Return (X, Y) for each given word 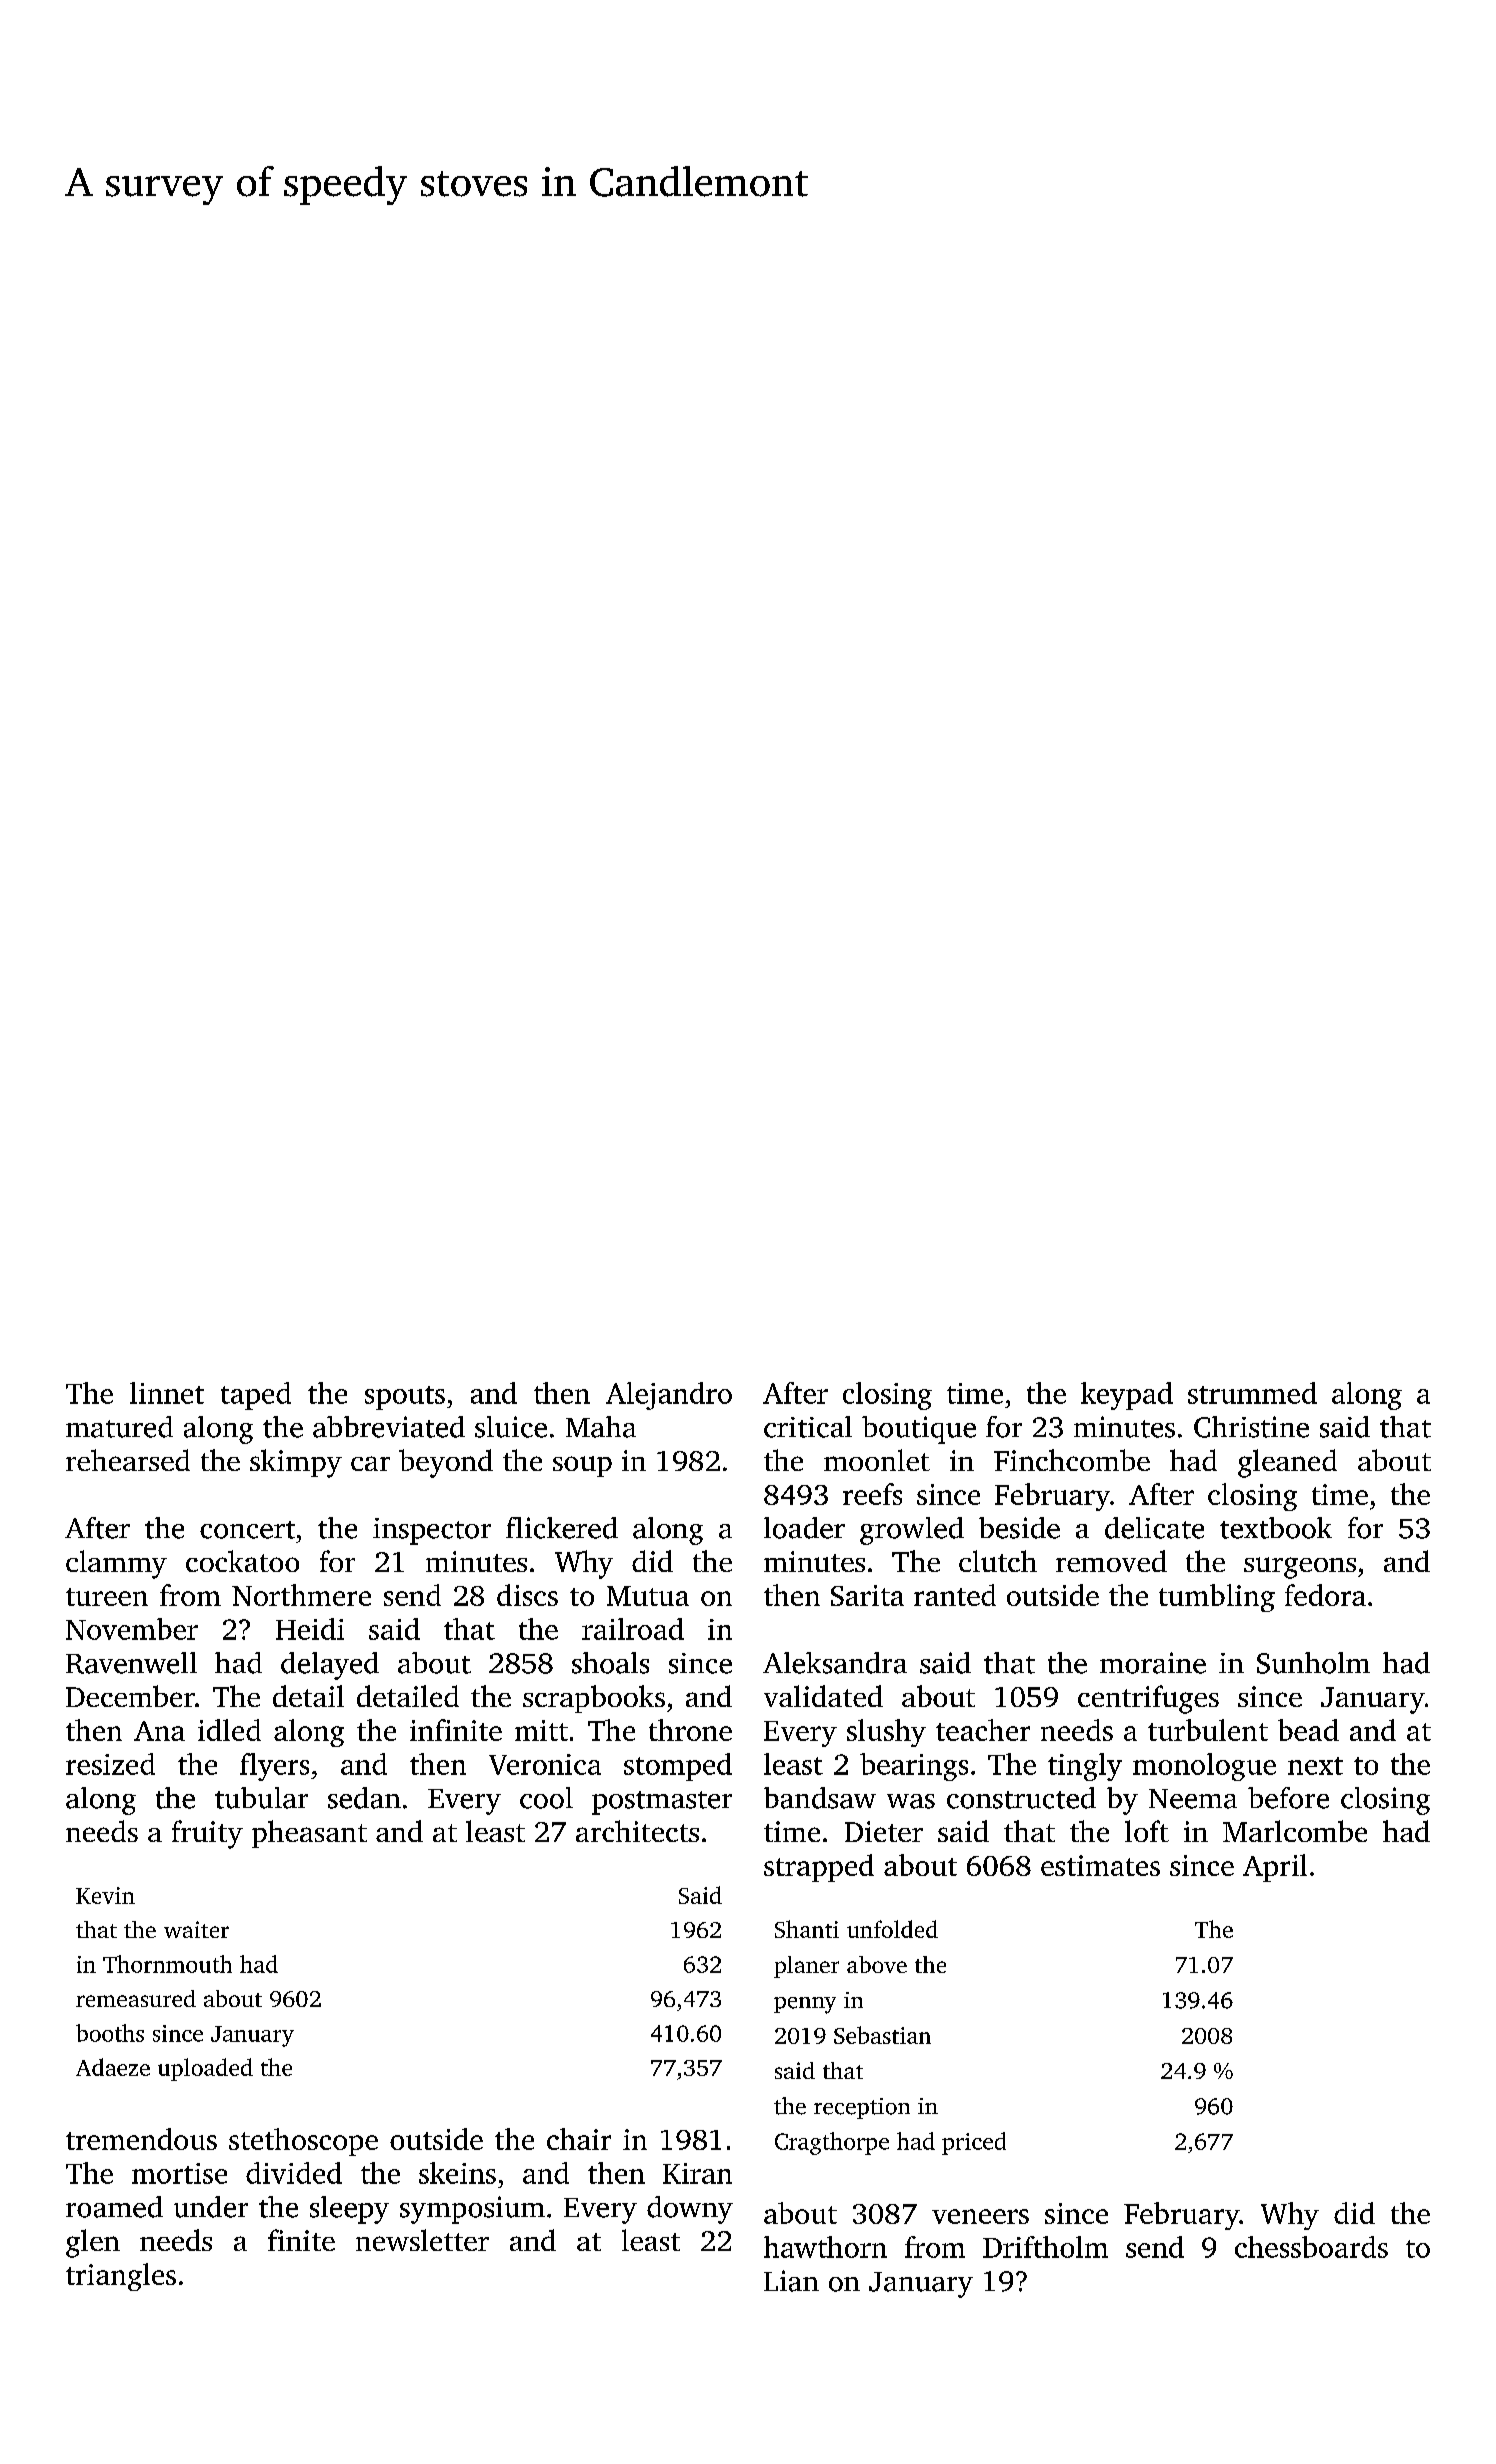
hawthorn (825, 2247)
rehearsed (128, 1460)
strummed (1252, 1393)
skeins (457, 2173)
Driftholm (1045, 2247)
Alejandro (669, 1396)
